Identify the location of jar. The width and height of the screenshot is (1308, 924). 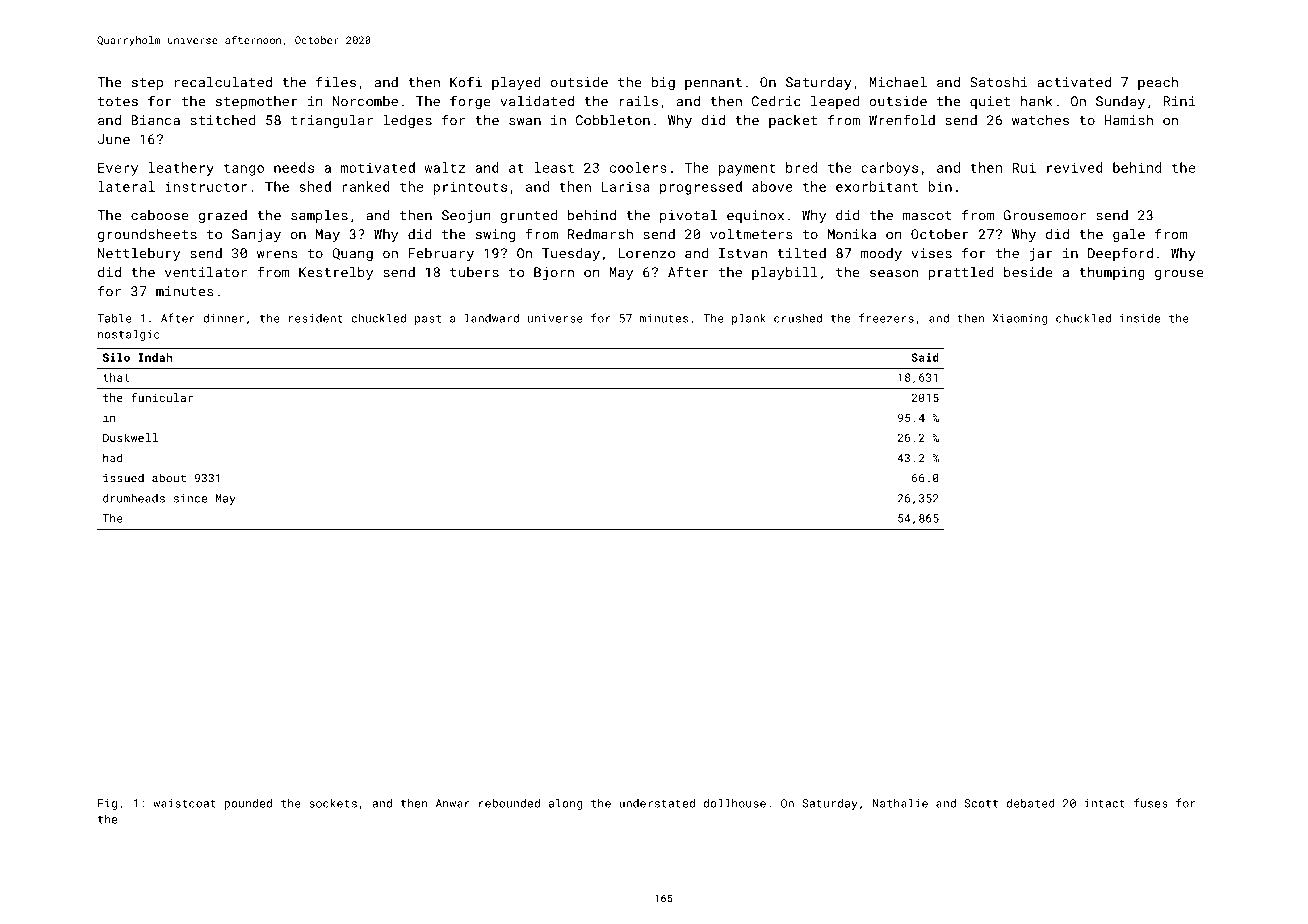
(1041, 254).
